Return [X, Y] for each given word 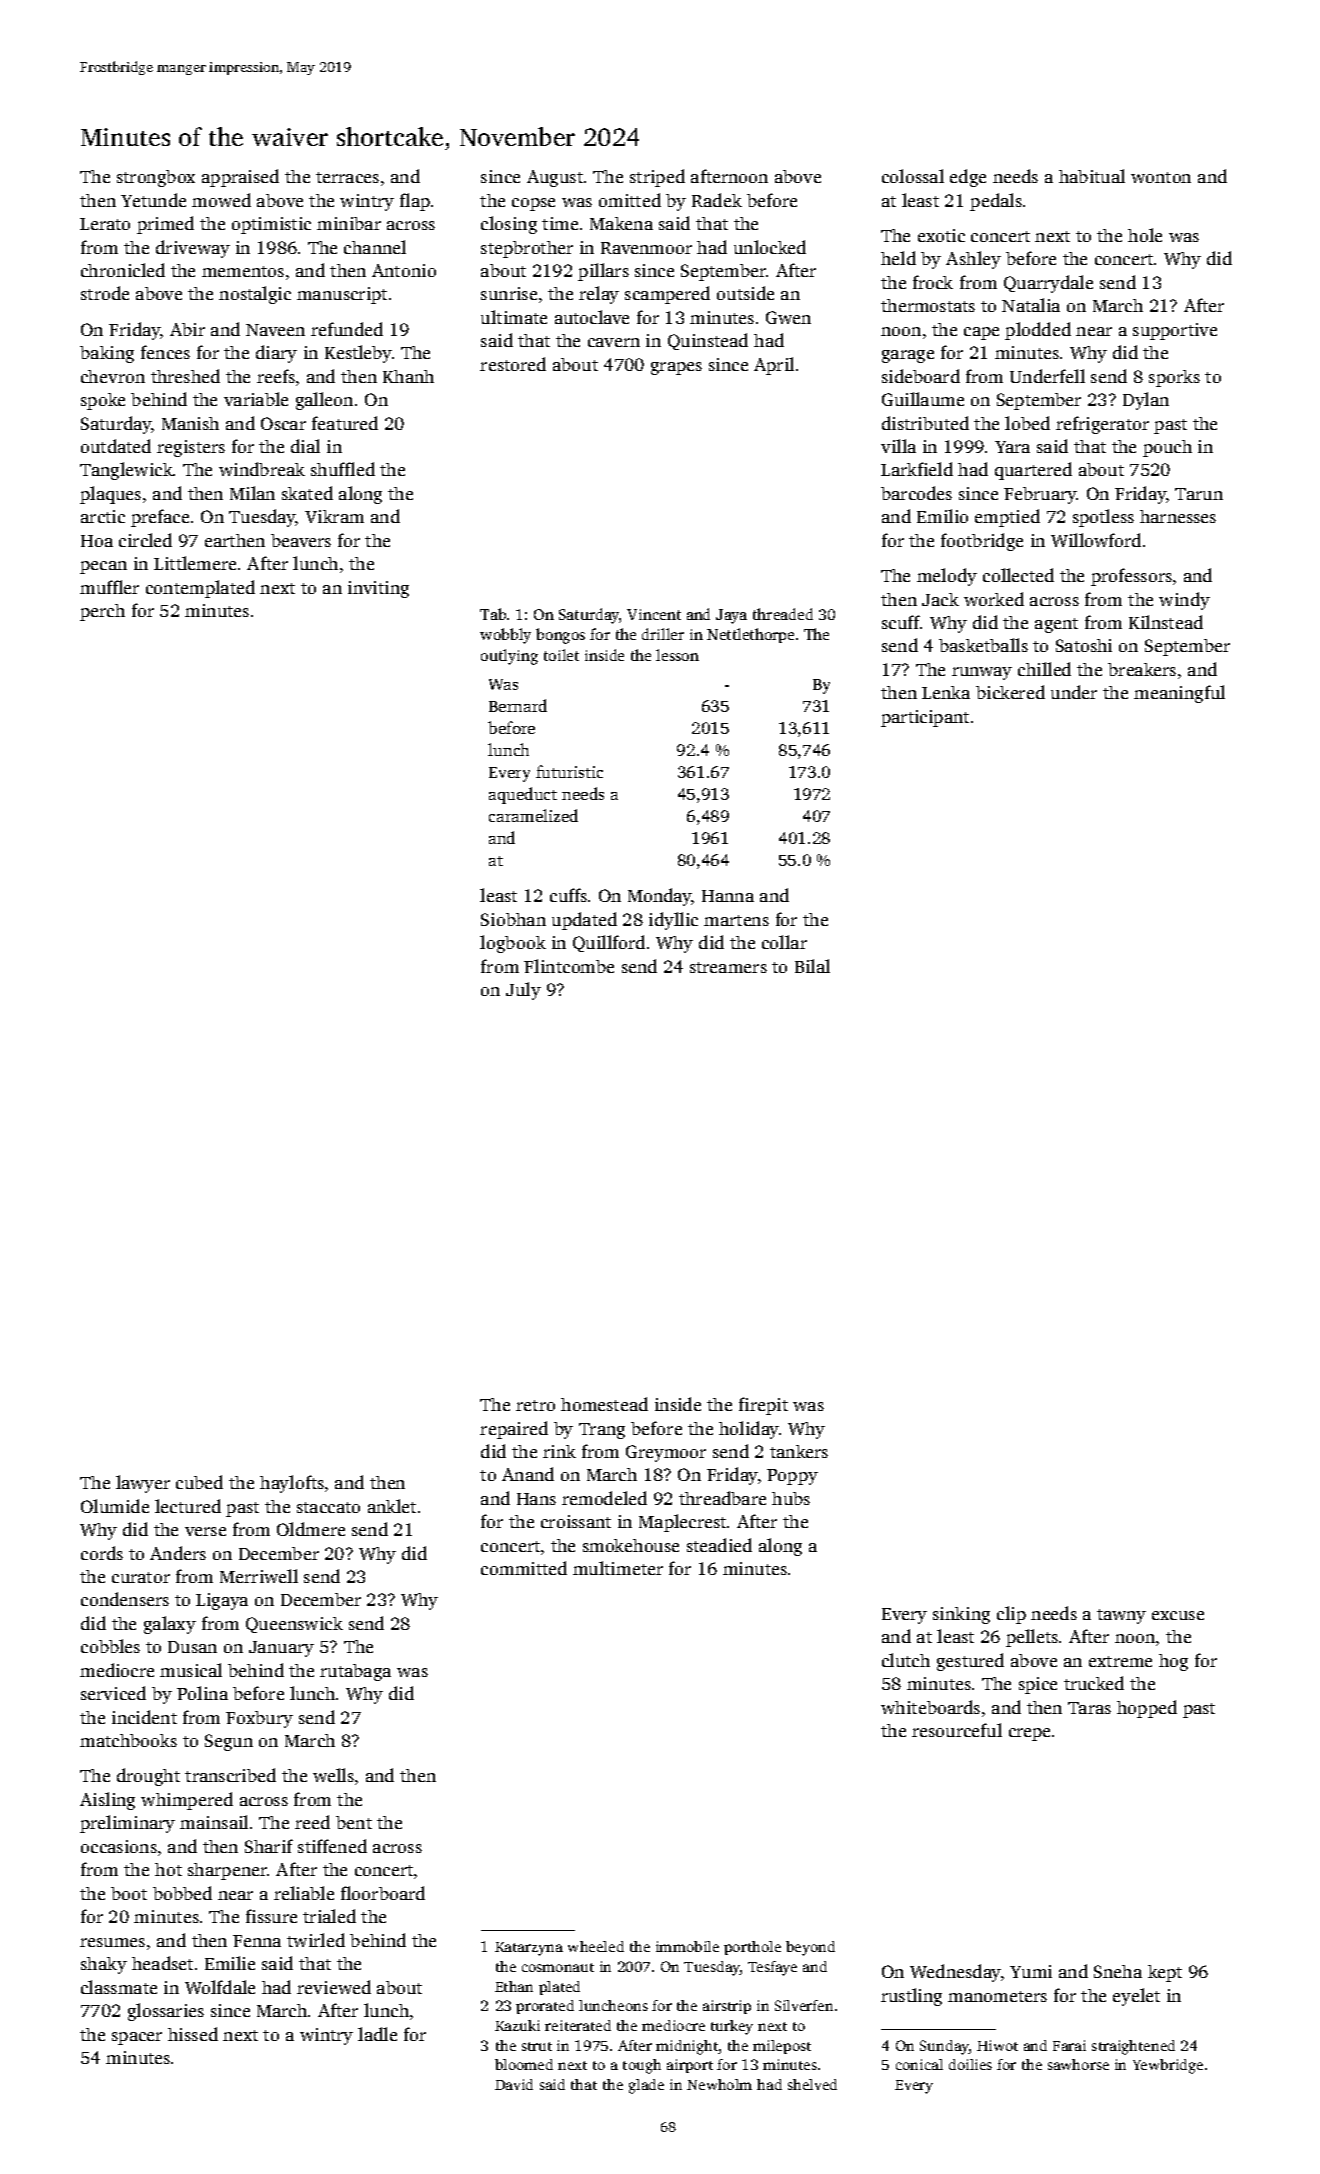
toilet [561, 655]
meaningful [1179, 694]
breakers [1142, 669]
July [523, 991]
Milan [252, 493]
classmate [119, 1987]
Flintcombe [569, 966]
